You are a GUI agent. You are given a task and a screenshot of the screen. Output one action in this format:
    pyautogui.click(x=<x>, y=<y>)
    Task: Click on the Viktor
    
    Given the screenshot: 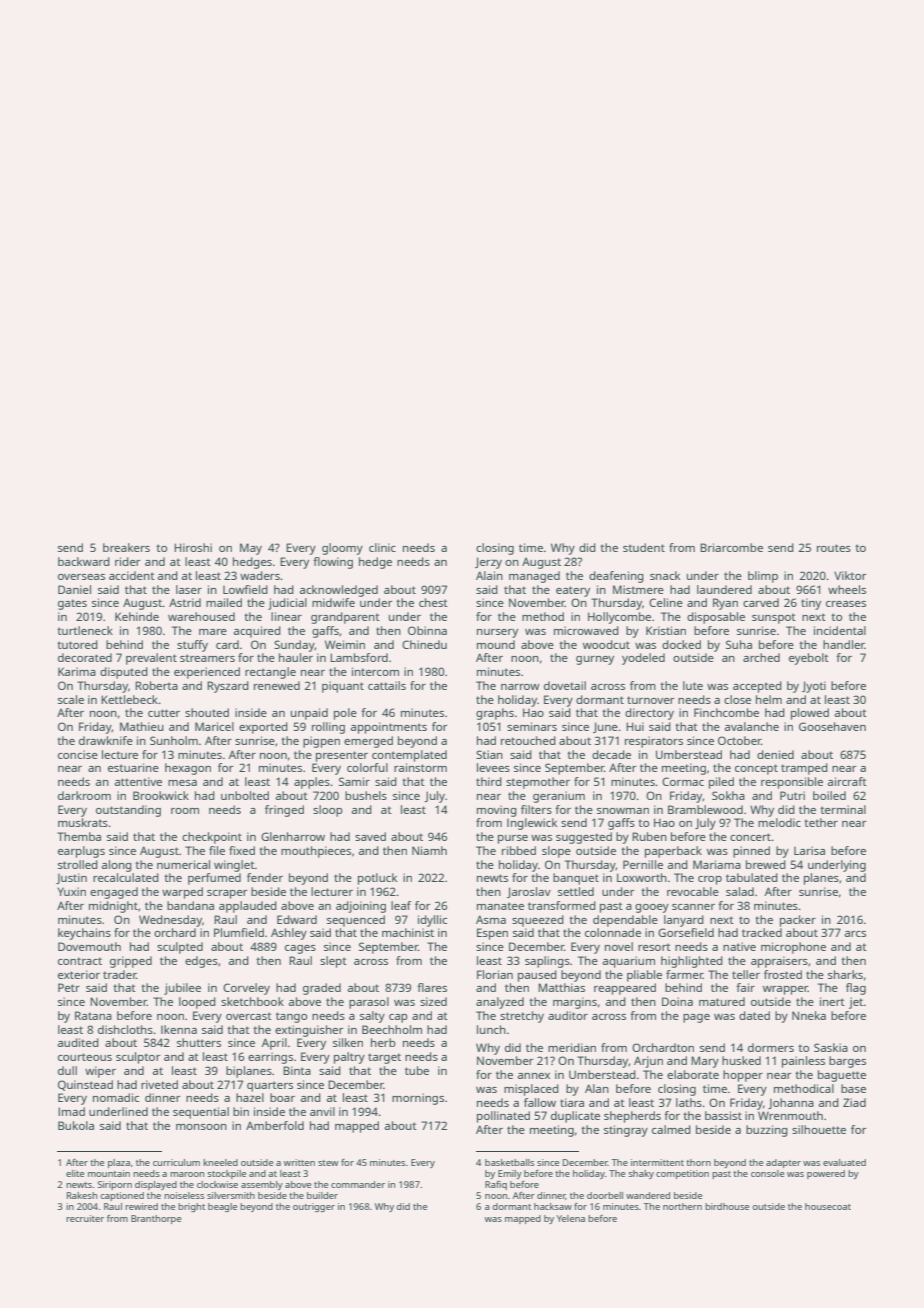 What is the action you would take?
    pyautogui.click(x=850, y=575)
